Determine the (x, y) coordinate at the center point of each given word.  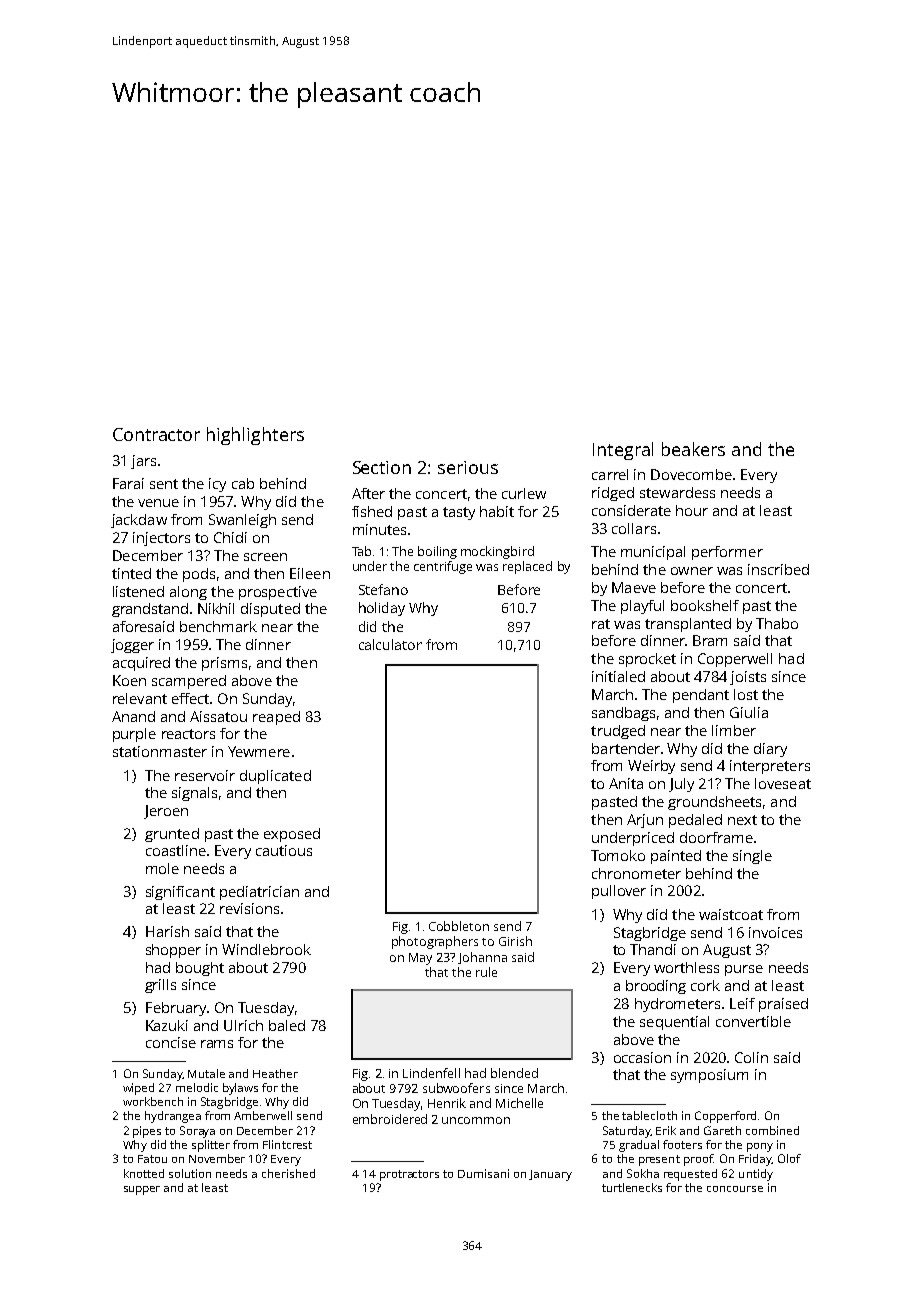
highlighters (255, 436)
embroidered (390, 1119)
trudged (618, 732)
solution (190, 1173)
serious (468, 467)
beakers (693, 449)
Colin (751, 1057)
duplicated (275, 777)
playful (642, 607)
